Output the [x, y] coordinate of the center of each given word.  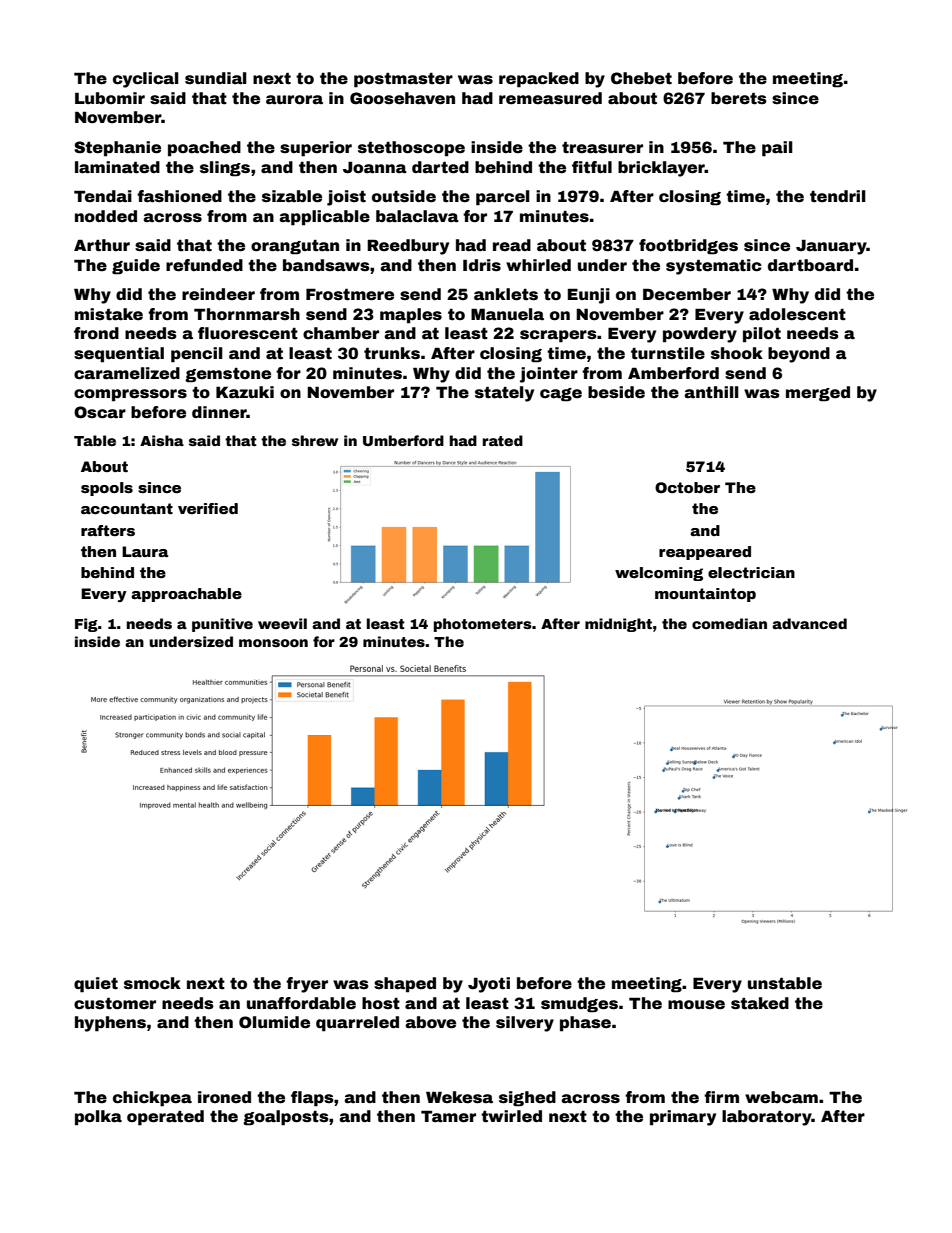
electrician [751, 572]
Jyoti [489, 985]
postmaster [403, 80]
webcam [781, 1097]
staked [760, 1003]
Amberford [673, 373]
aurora [294, 100]
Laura [145, 551]
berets [739, 98]
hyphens [110, 1024]
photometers [483, 625]
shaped [405, 985]
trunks [392, 353]
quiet [96, 985]
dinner [219, 412]
